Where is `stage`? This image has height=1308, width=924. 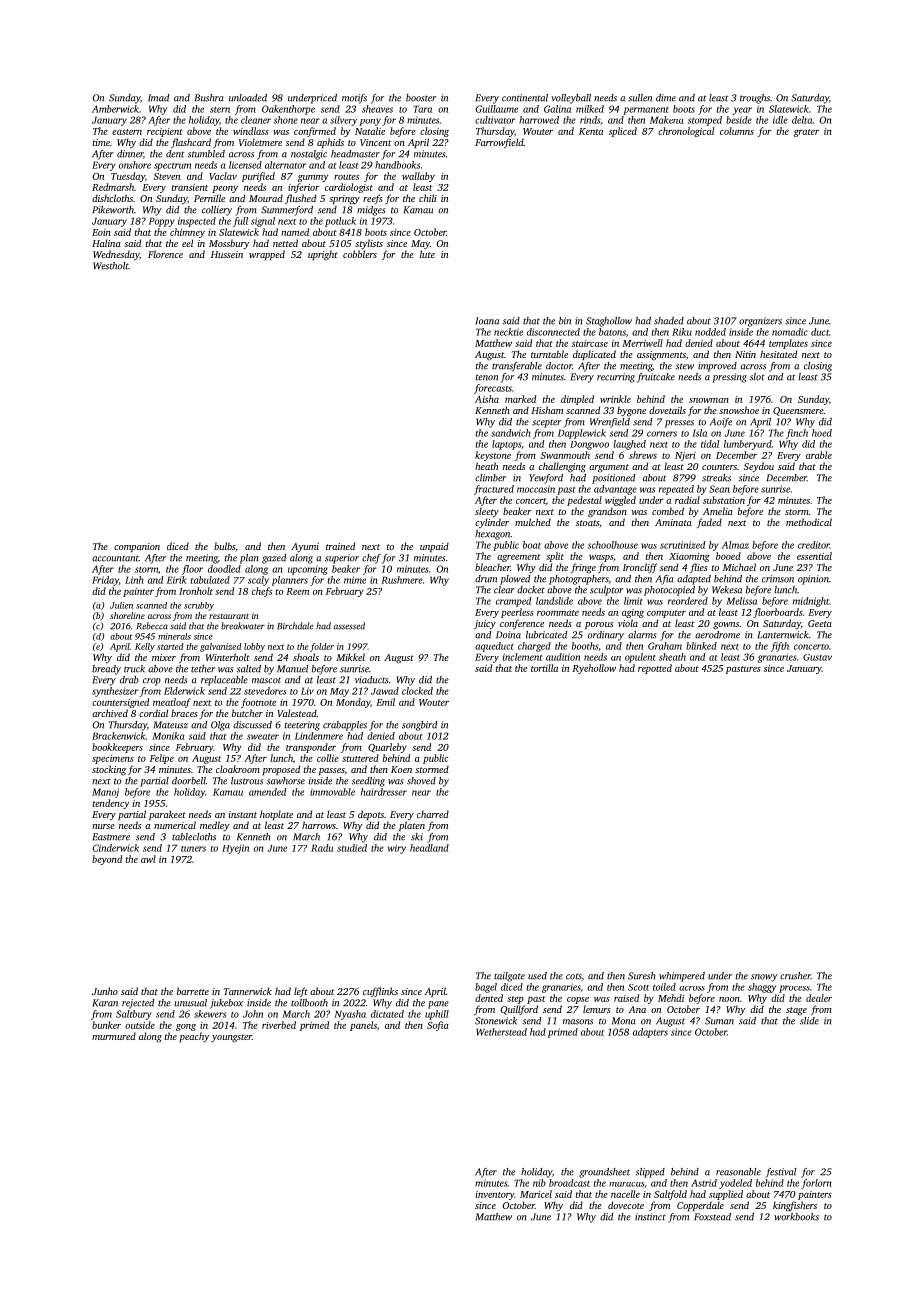
stage is located at coordinates (796, 1011).
